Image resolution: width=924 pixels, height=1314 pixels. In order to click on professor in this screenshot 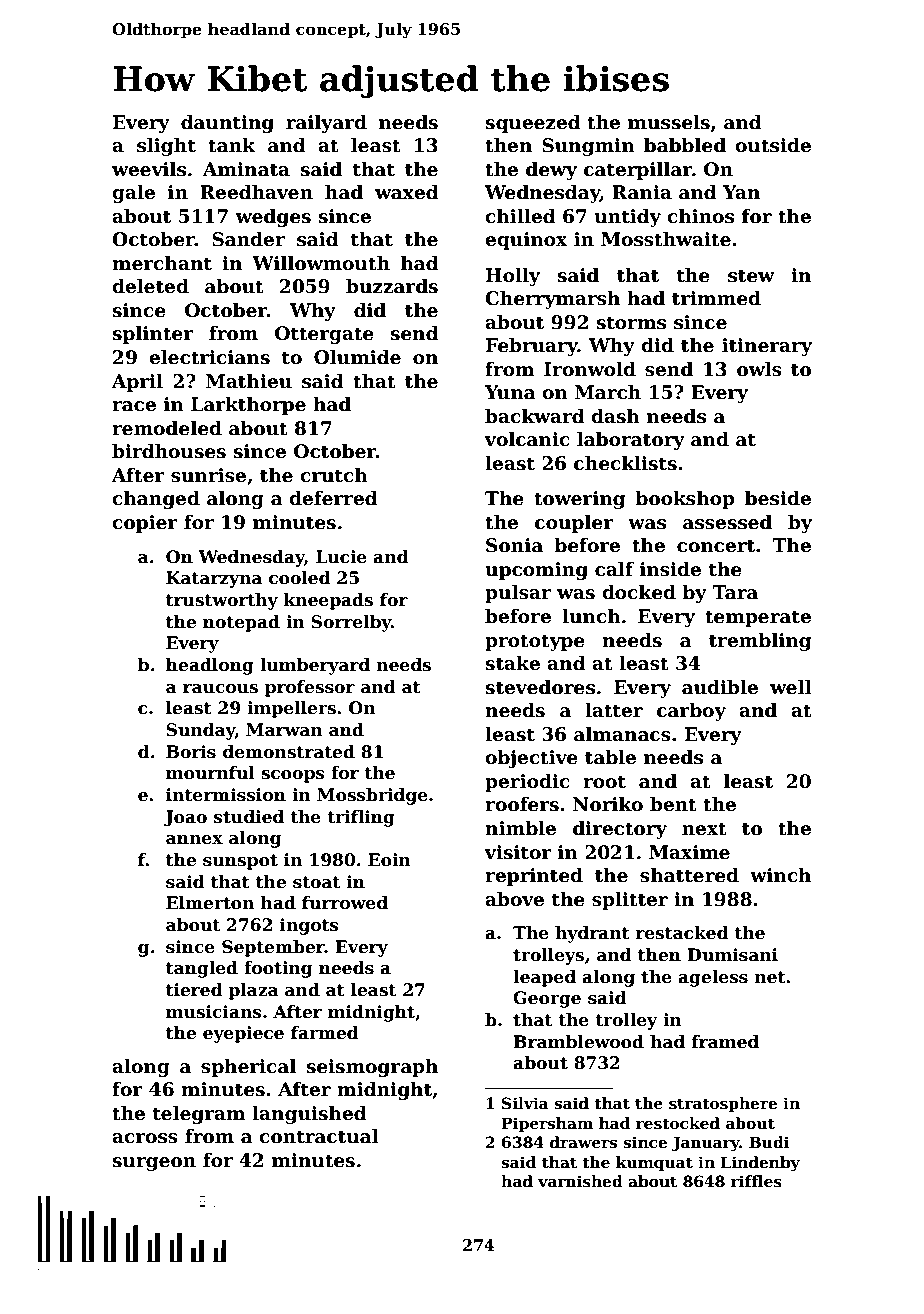, I will do `click(310, 688)`.
